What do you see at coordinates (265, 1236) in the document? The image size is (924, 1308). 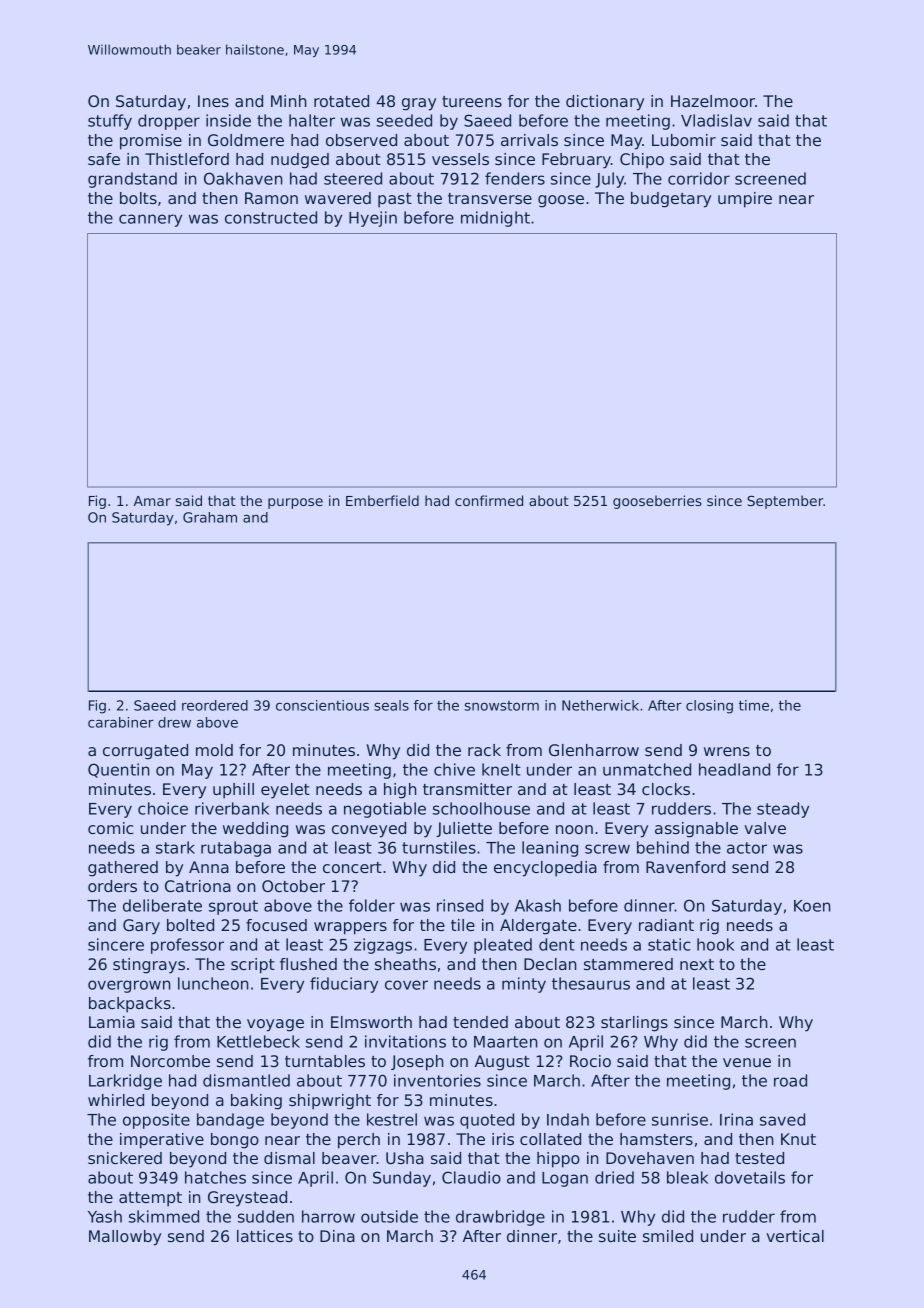 I see `lattices` at bounding box center [265, 1236].
